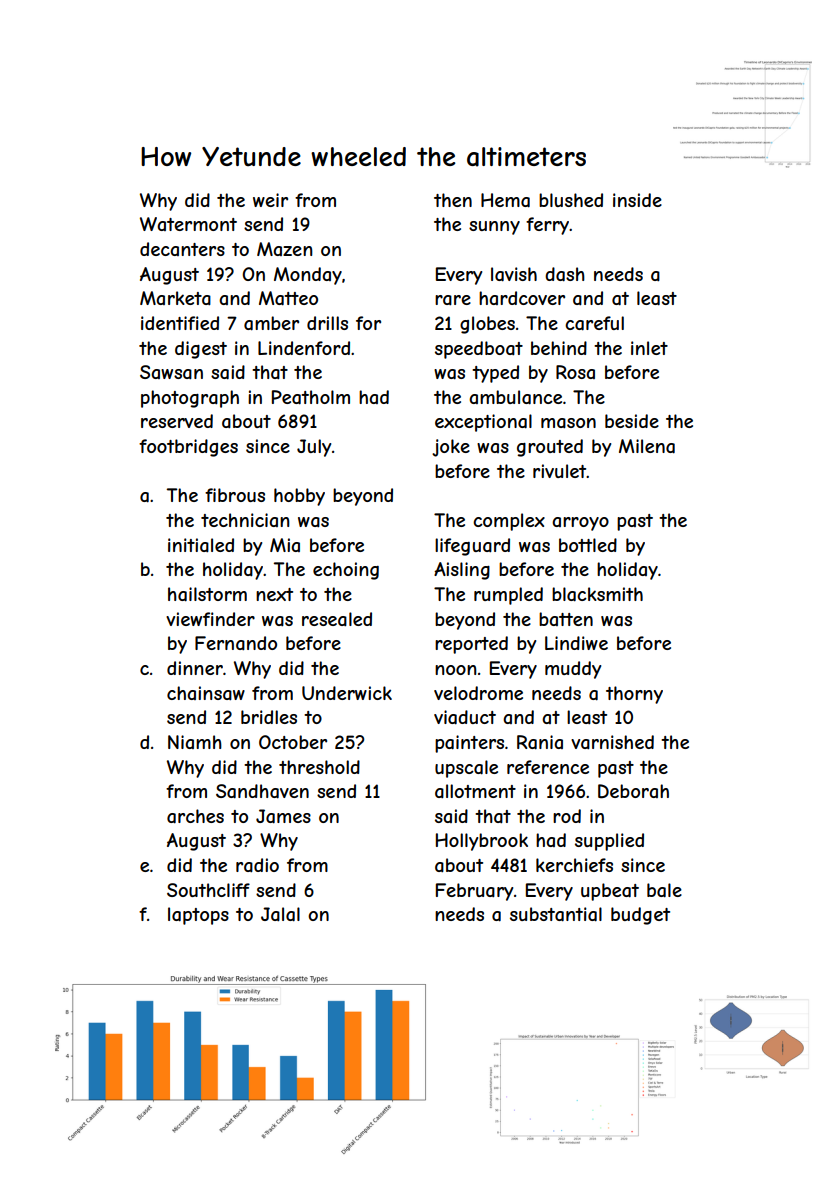  I want to click on lifeguard, so click(472, 547).
